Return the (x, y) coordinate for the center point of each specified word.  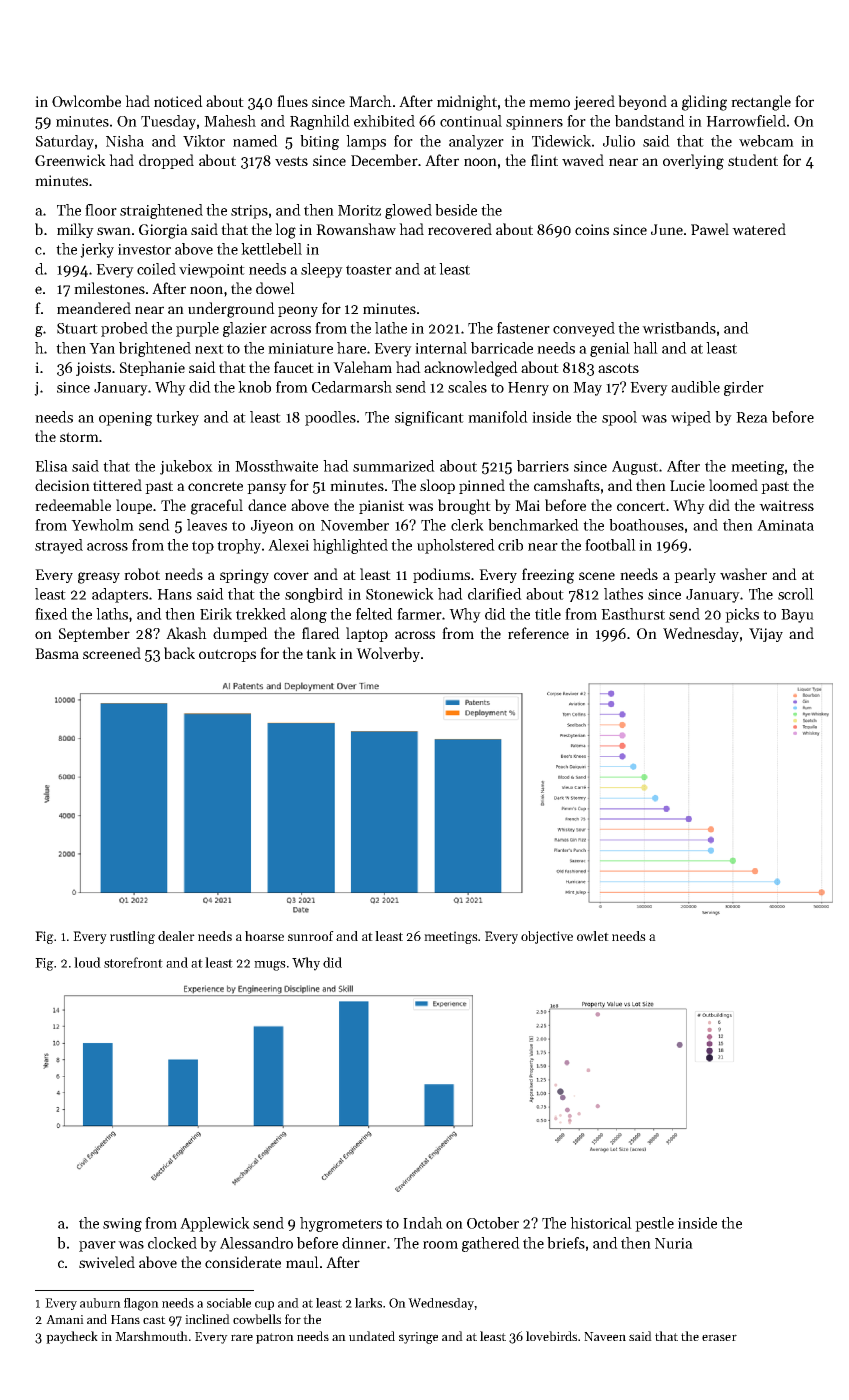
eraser (719, 1337)
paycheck (72, 1337)
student (753, 160)
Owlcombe (86, 101)
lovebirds (551, 1336)
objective (547, 937)
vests (291, 161)
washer (743, 574)
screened (112, 653)
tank (321, 653)
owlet (593, 936)
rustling (132, 937)
